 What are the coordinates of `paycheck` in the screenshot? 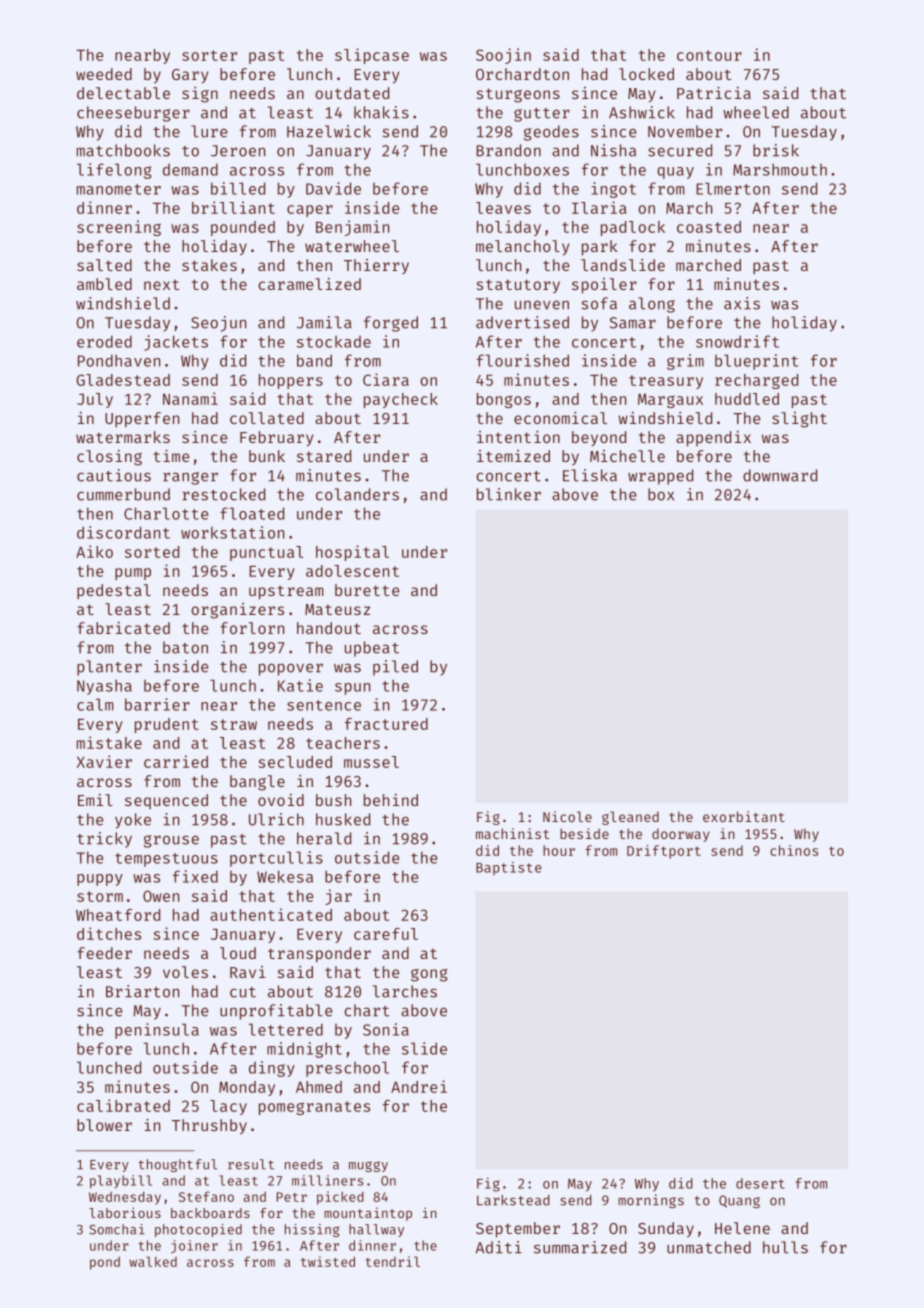 It's located at (401, 400).
